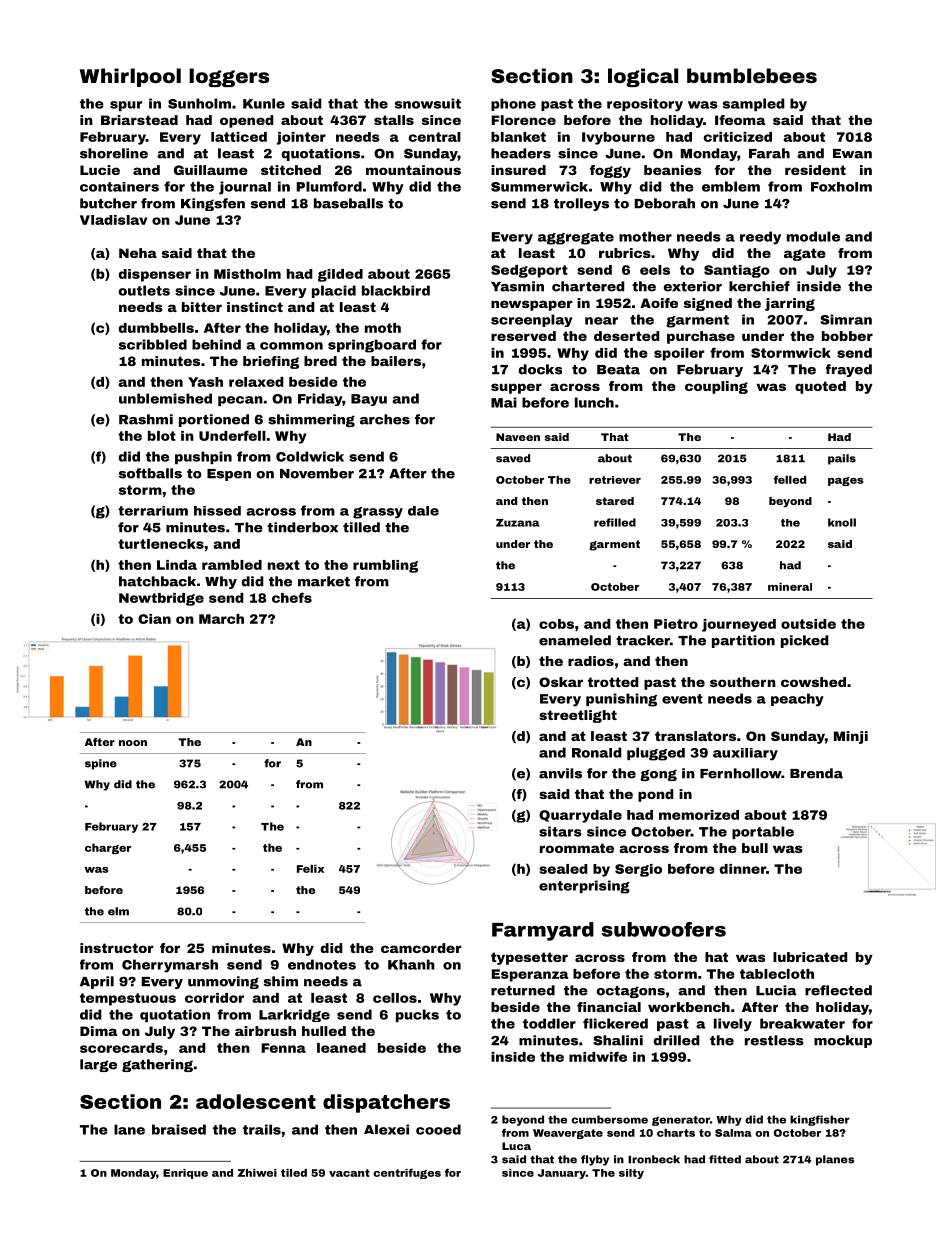 This screenshot has width=952, height=1233. What do you see at coordinates (838, 990) in the screenshot?
I see `reflected` at bounding box center [838, 990].
